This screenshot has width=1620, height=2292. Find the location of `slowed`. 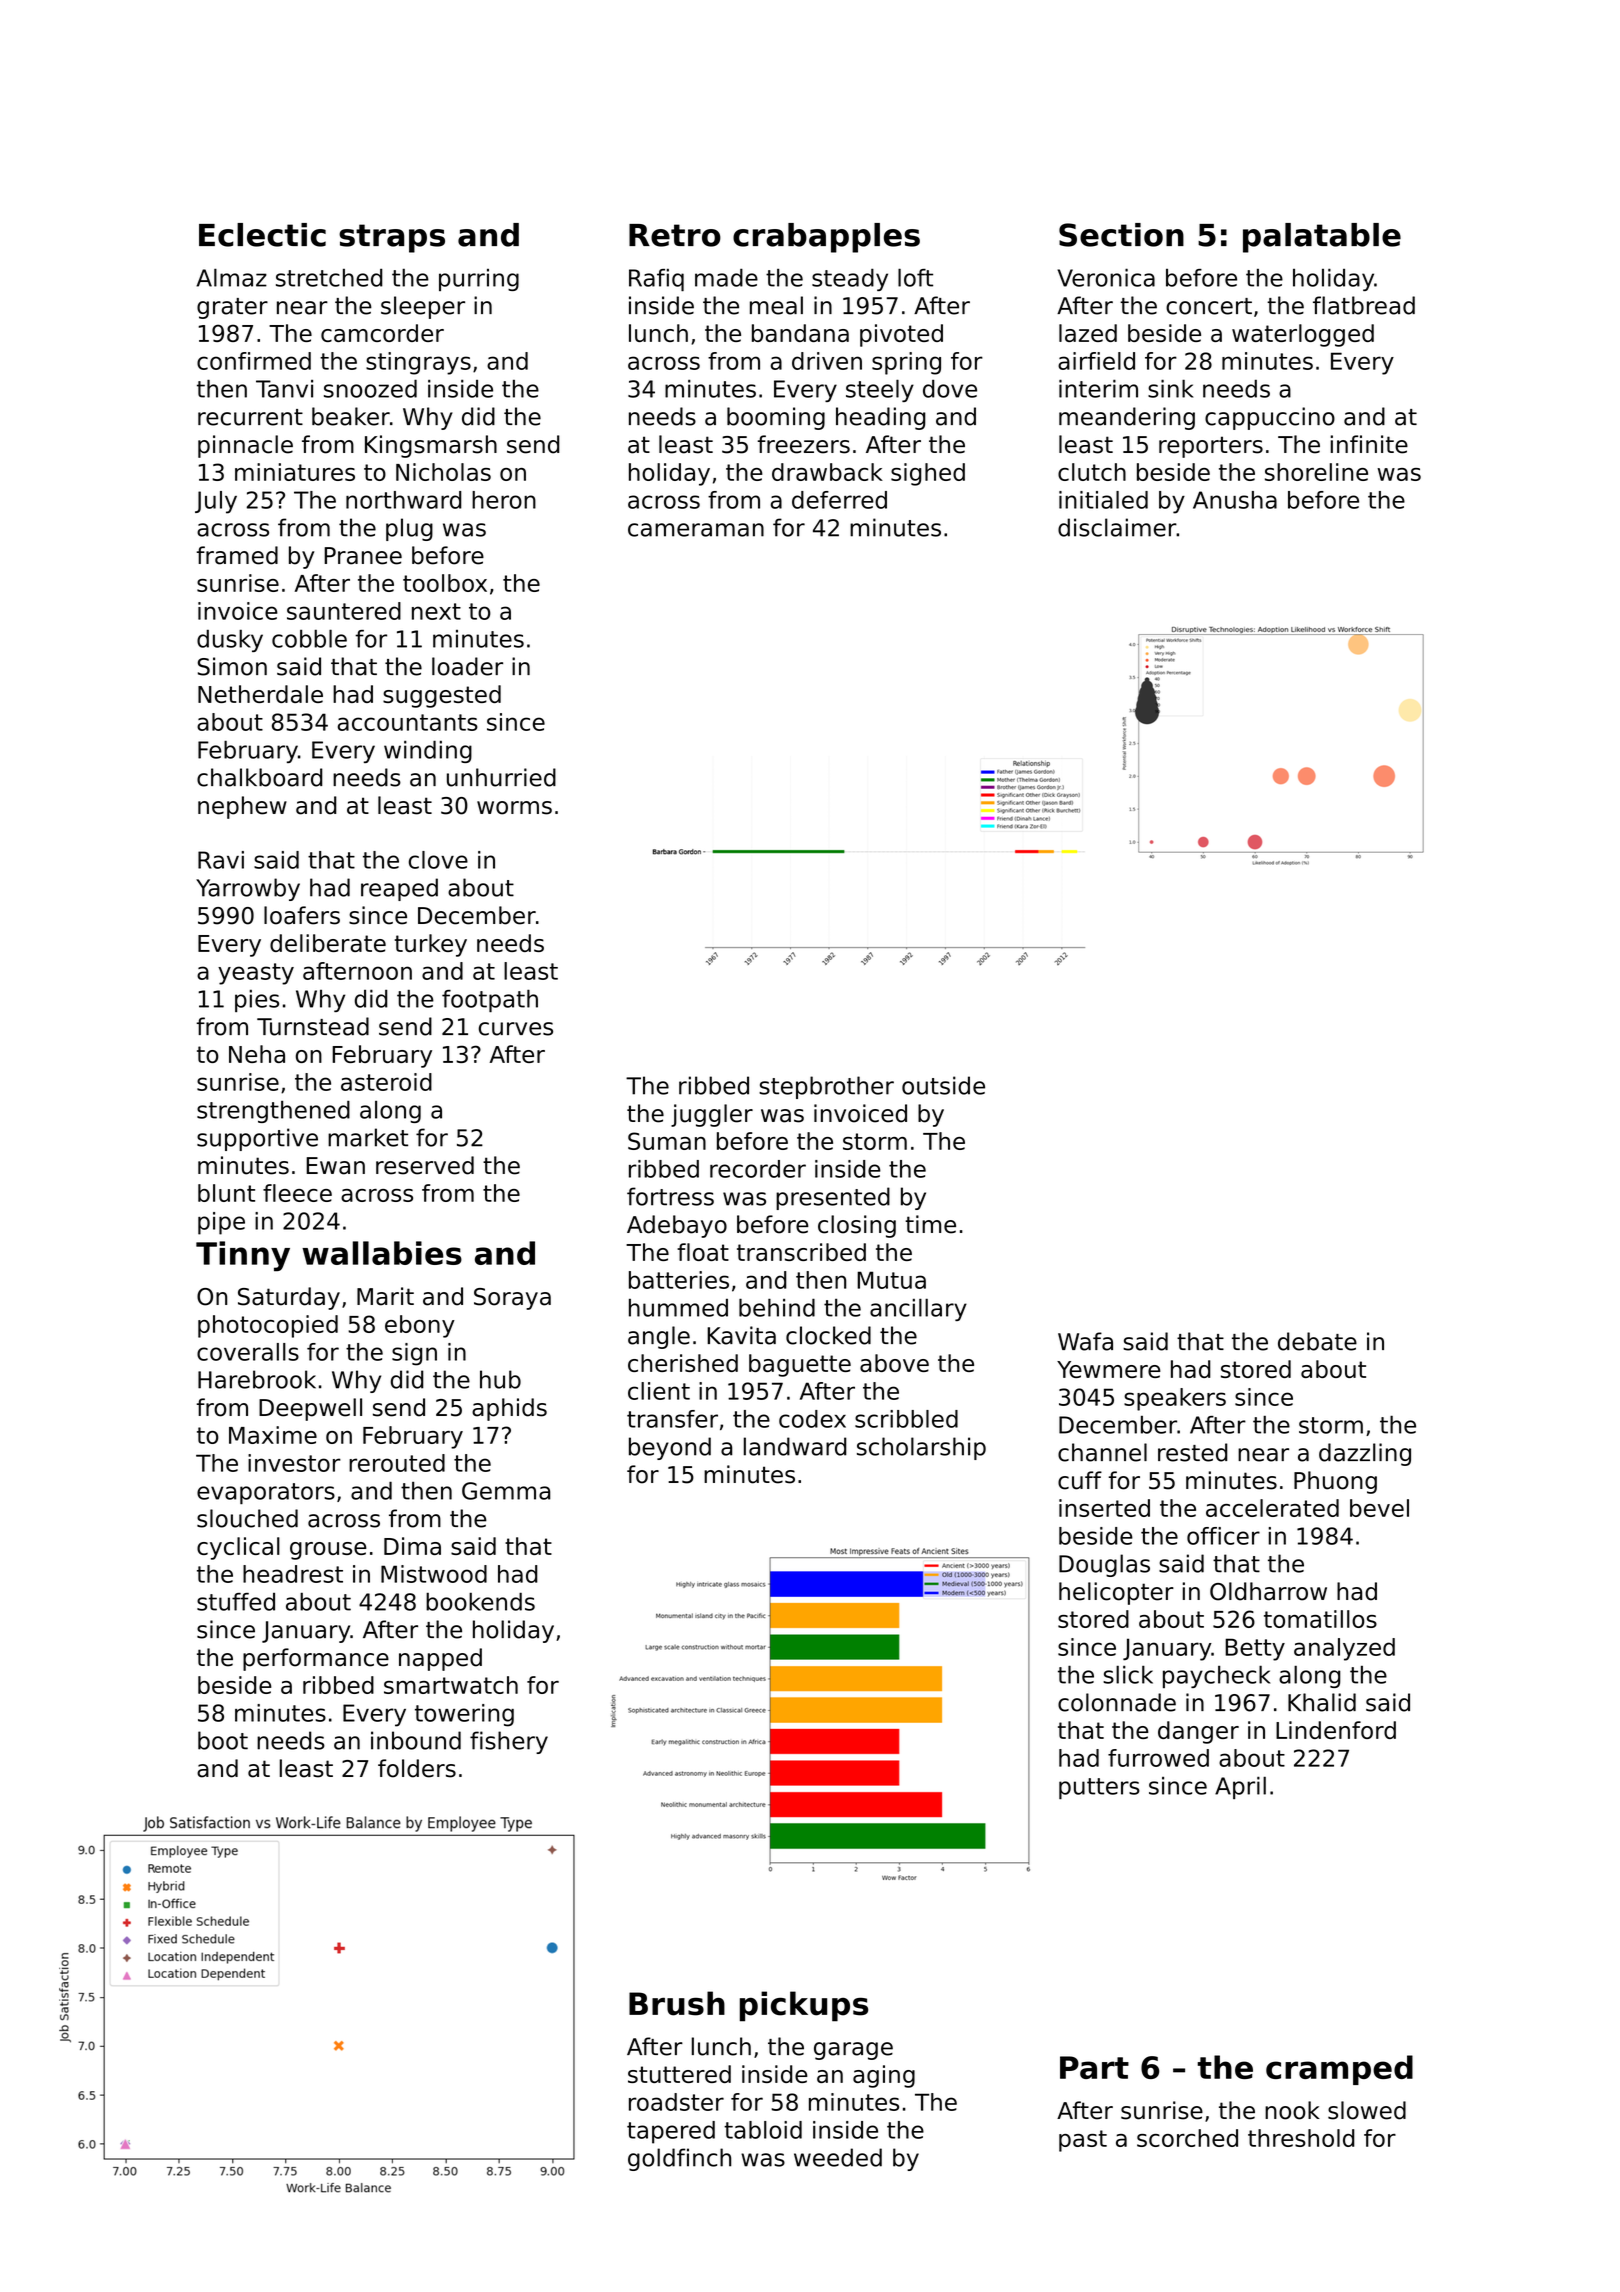

slowed is located at coordinates (1367, 2110).
